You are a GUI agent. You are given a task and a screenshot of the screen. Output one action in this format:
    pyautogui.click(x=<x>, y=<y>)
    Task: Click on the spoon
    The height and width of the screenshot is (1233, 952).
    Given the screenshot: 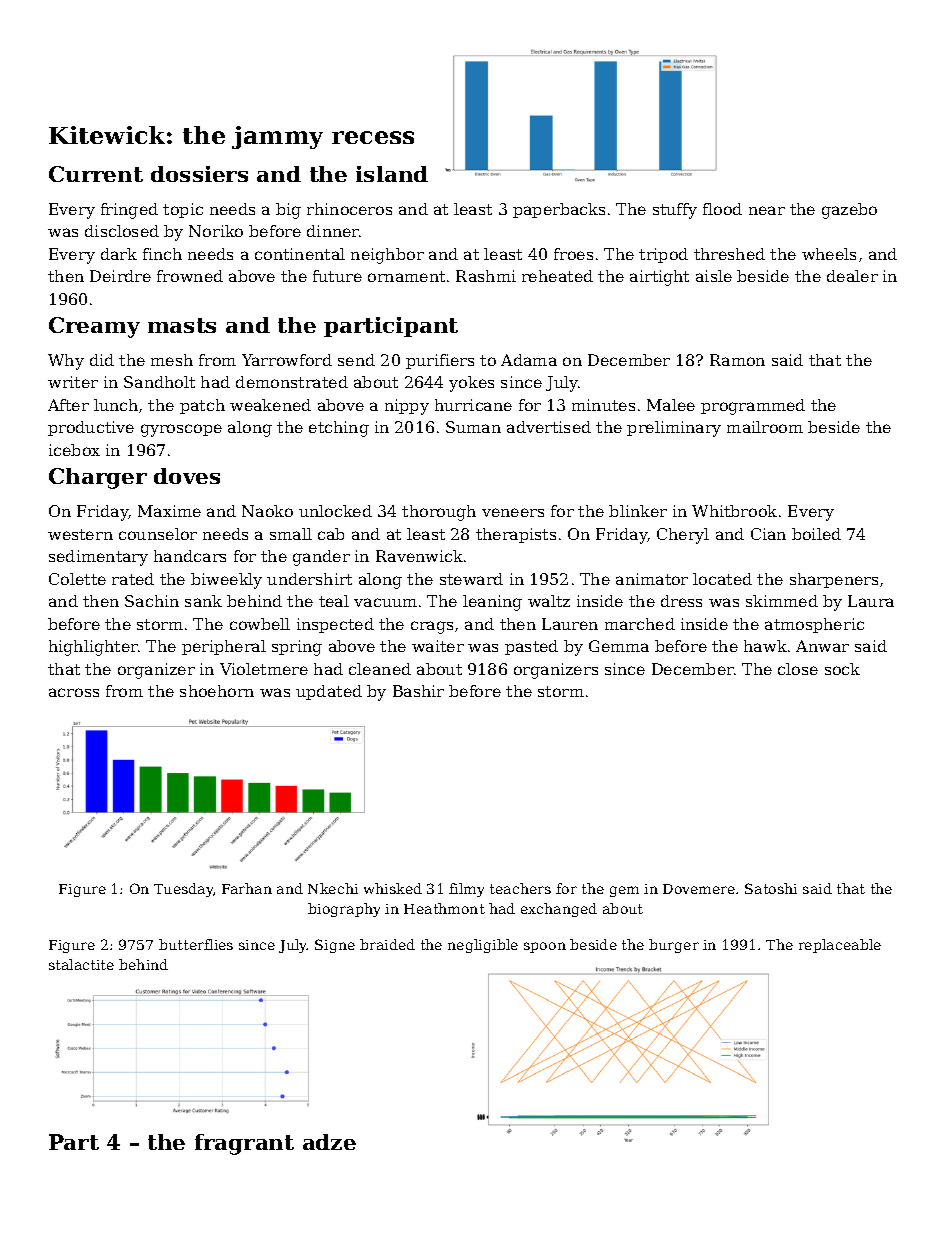 What is the action you would take?
    pyautogui.click(x=545, y=947)
